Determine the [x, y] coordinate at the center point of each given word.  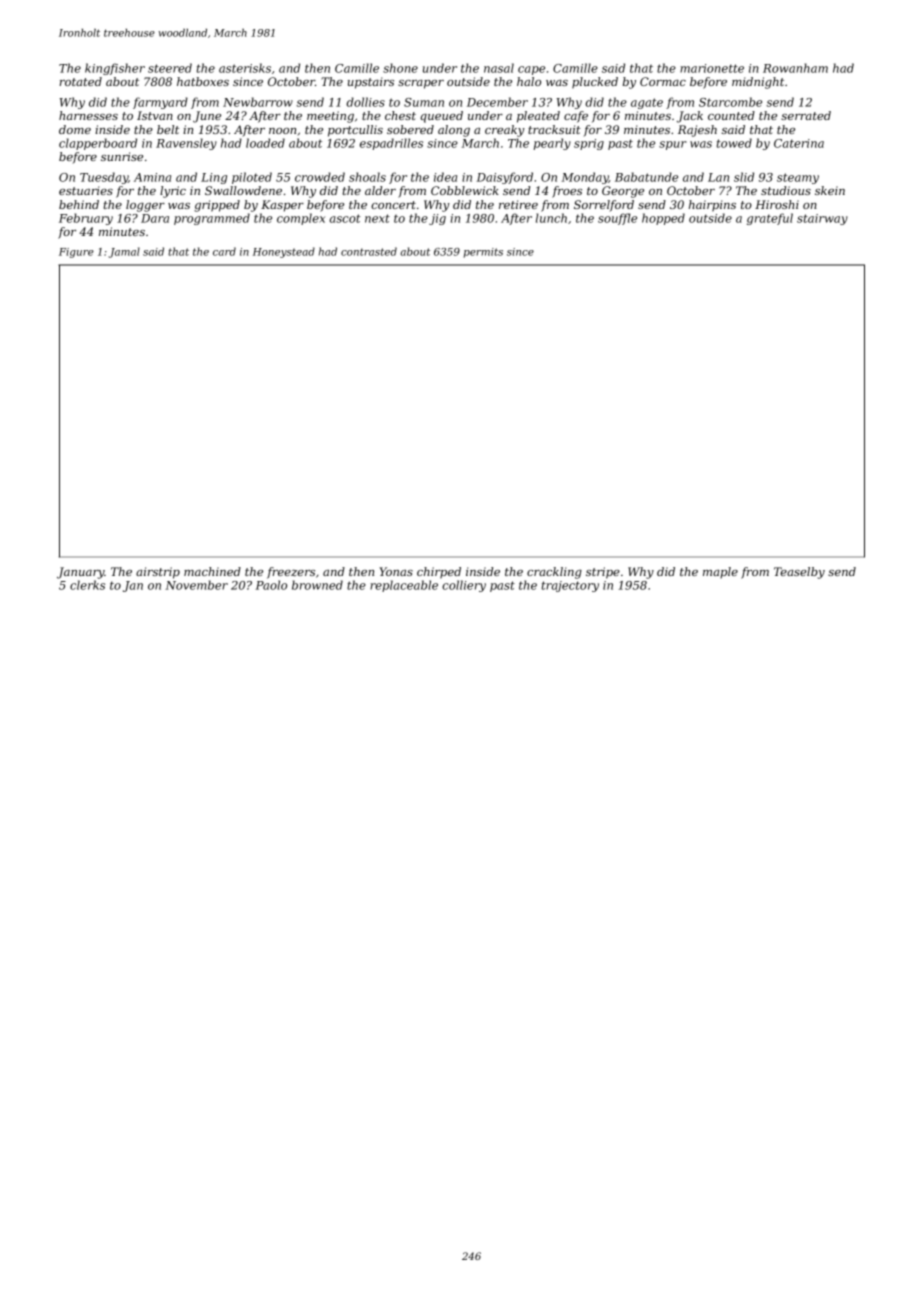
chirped [439, 573]
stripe [603, 573]
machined [212, 571]
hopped [663, 219]
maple [720, 573]
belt [168, 129]
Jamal [124, 252]
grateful [770, 219]
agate [647, 103]
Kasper [282, 206]
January [80, 573]
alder [380, 190]
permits [483, 253]
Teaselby [799, 573]
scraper [421, 84]
